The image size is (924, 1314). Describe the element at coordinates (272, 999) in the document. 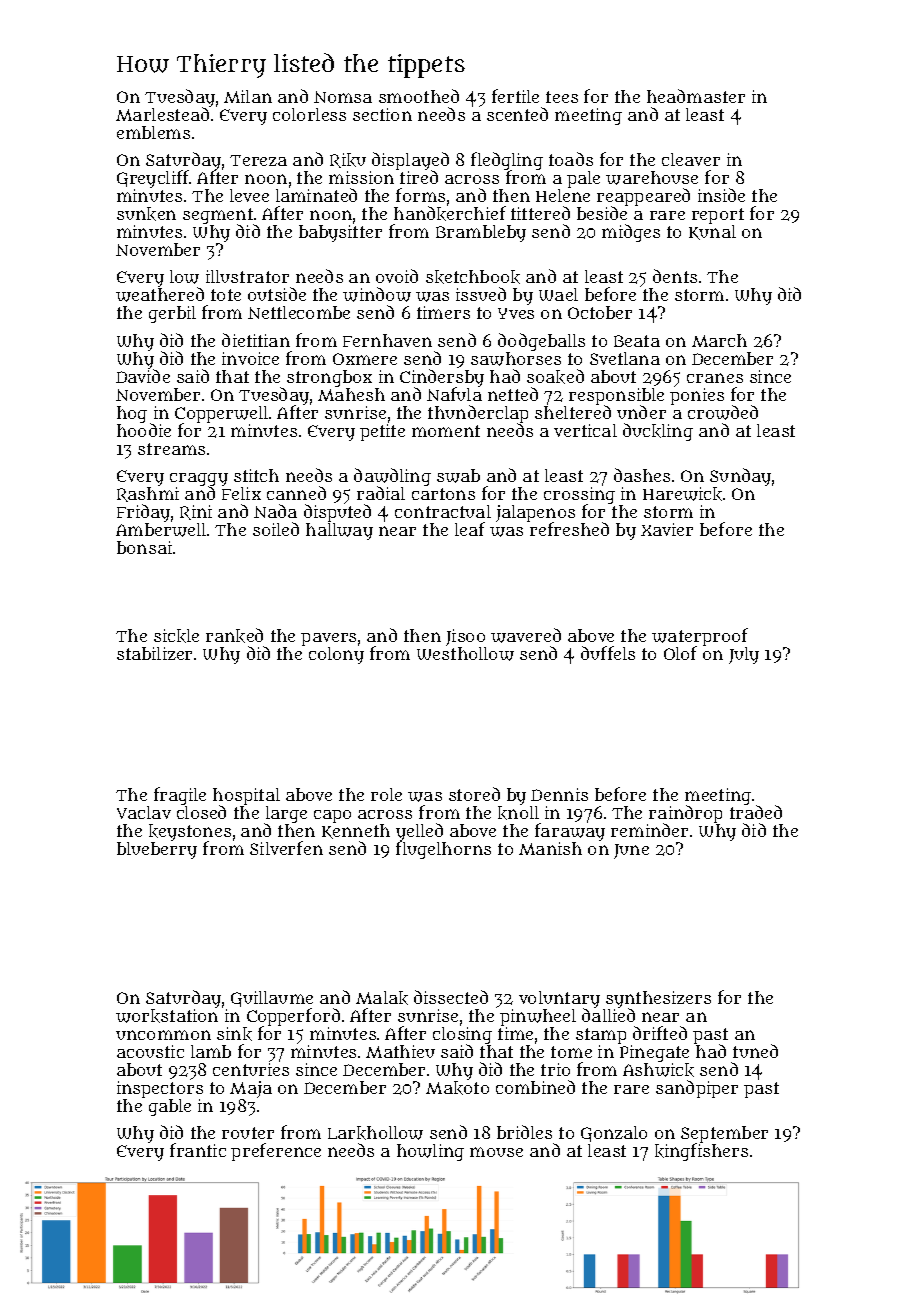

I see `Guillaume` at that location.
